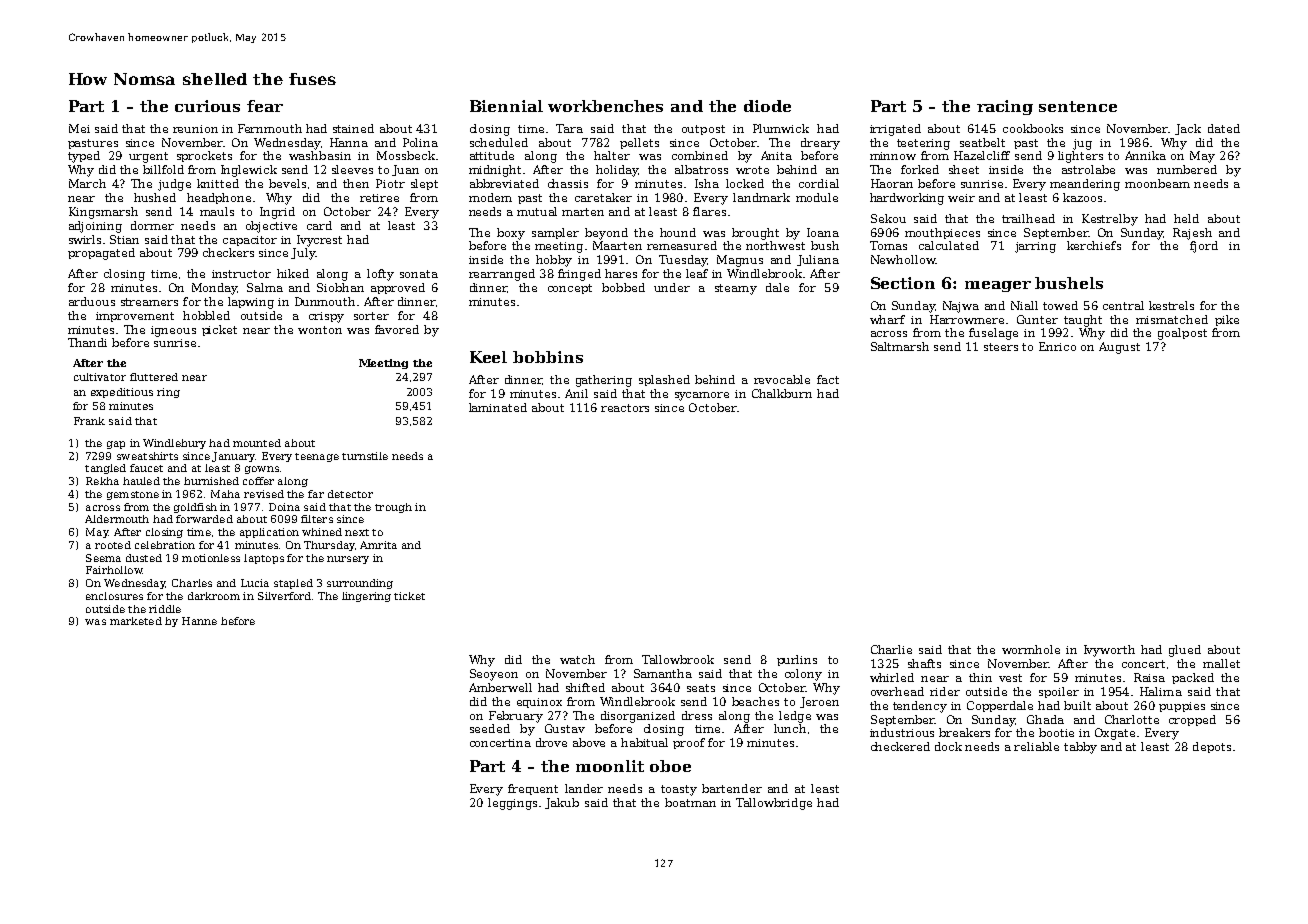  Describe the element at coordinates (961, 198) in the image. I see `weir` at that location.
